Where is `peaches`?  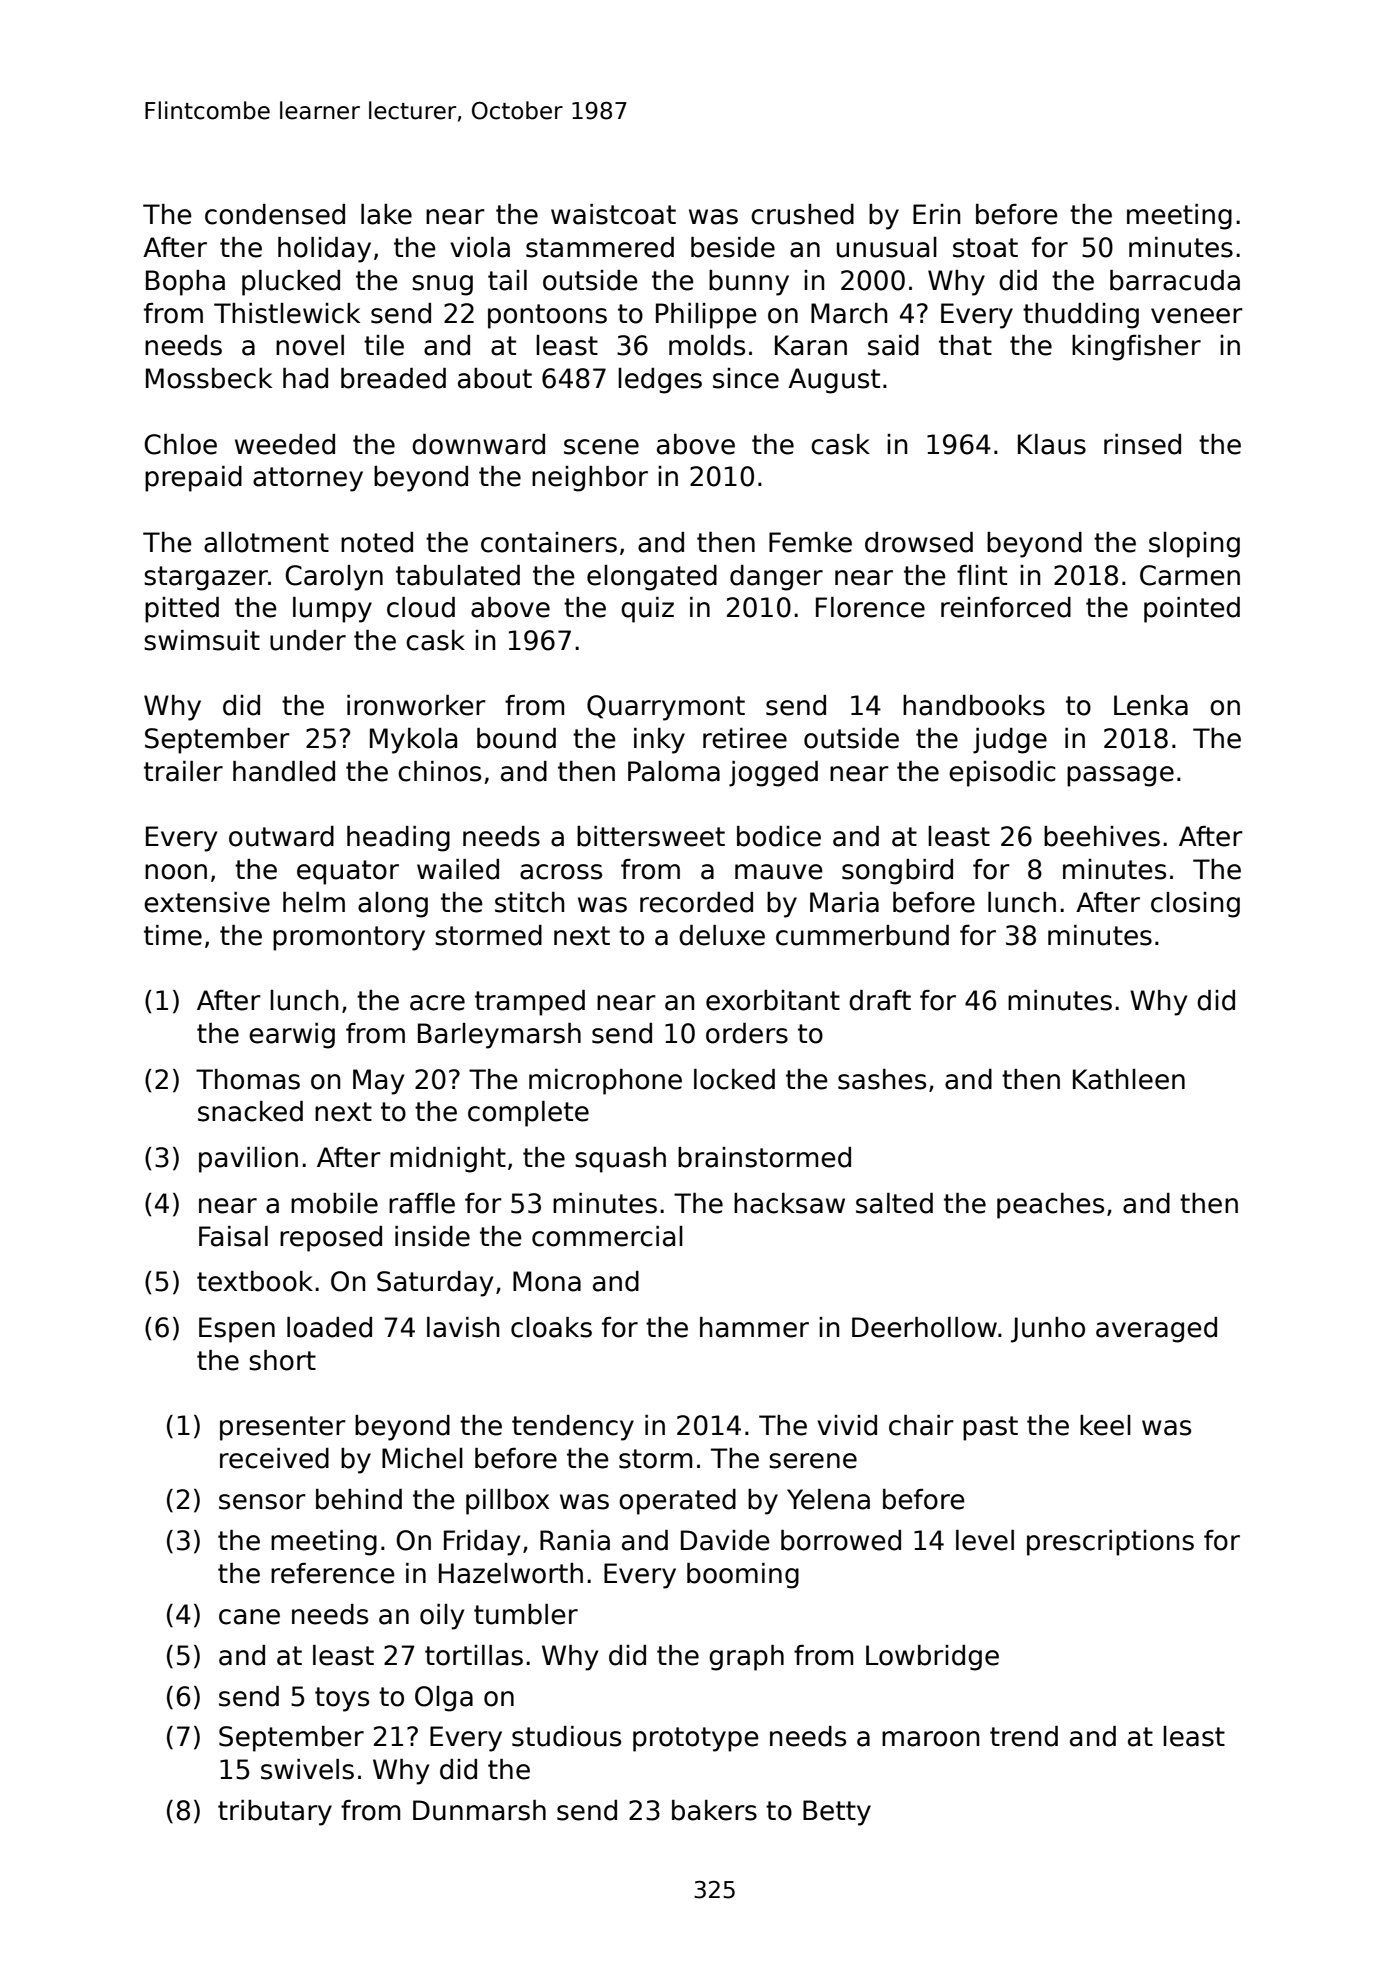 peaches is located at coordinates (1050, 1206).
